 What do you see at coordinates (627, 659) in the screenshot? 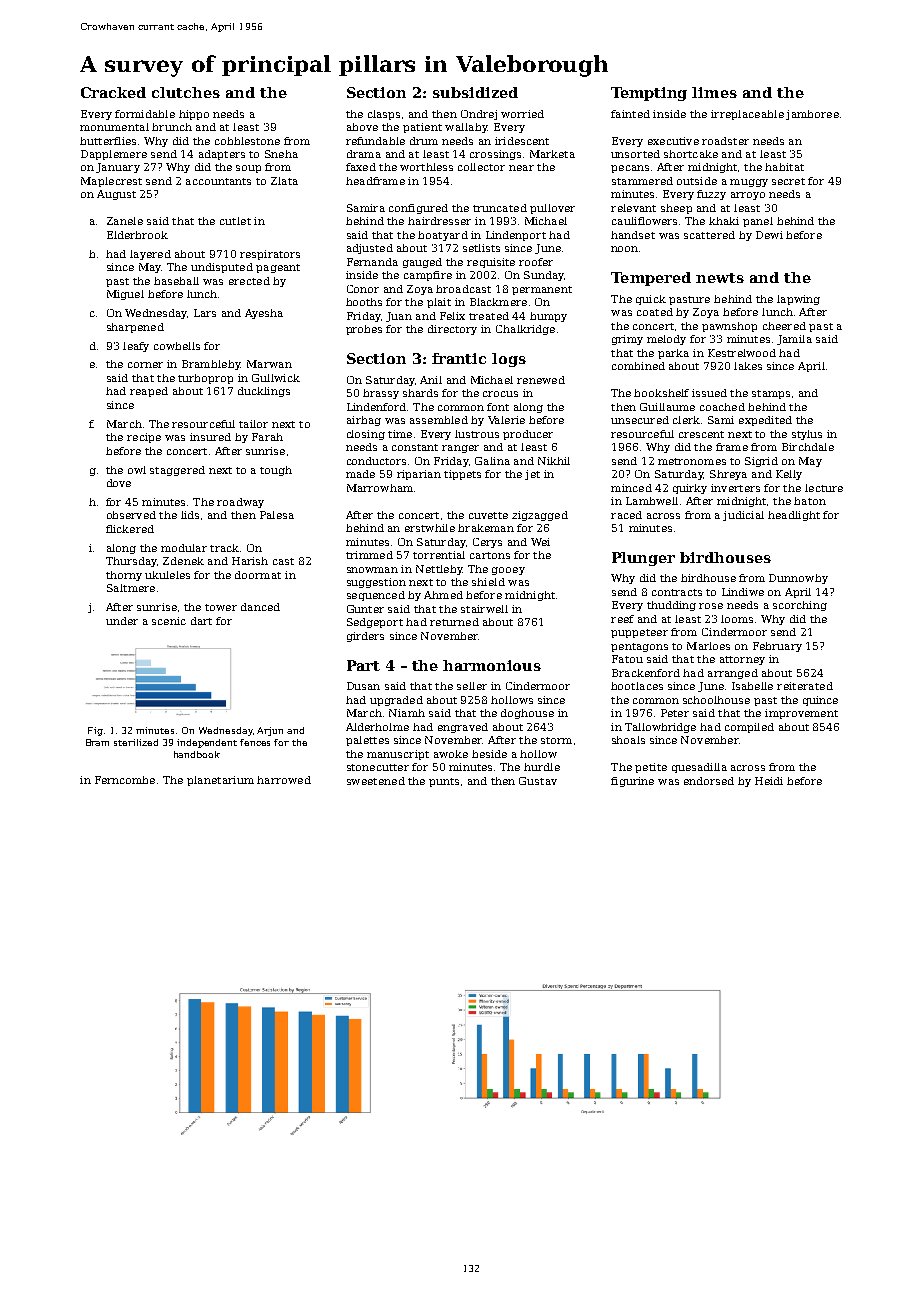
I see `Fatou` at bounding box center [627, 659].
